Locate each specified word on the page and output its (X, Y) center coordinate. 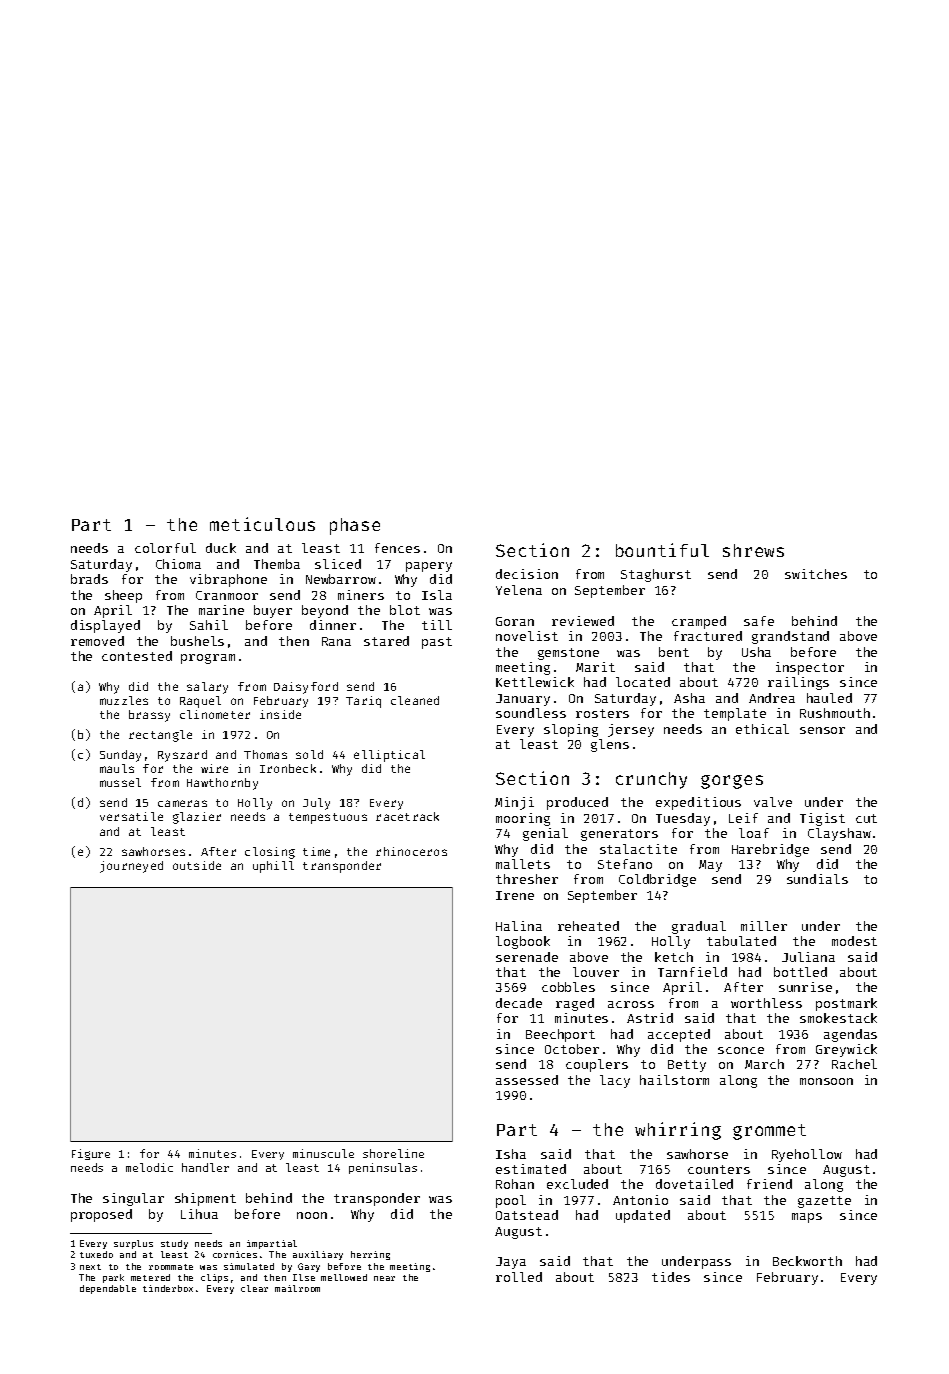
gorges (732, 782)
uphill (273, 867)
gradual (699, 927)
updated (643, 1216)
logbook (523, 942)
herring (370, 1255)
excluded (577, 1184)
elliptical (389, 756)
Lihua (199, 1214)
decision (527, 574)
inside (280, 714)
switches (816, 574)
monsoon (826, 1081)
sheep (123, 596)
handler (205, 1167)
